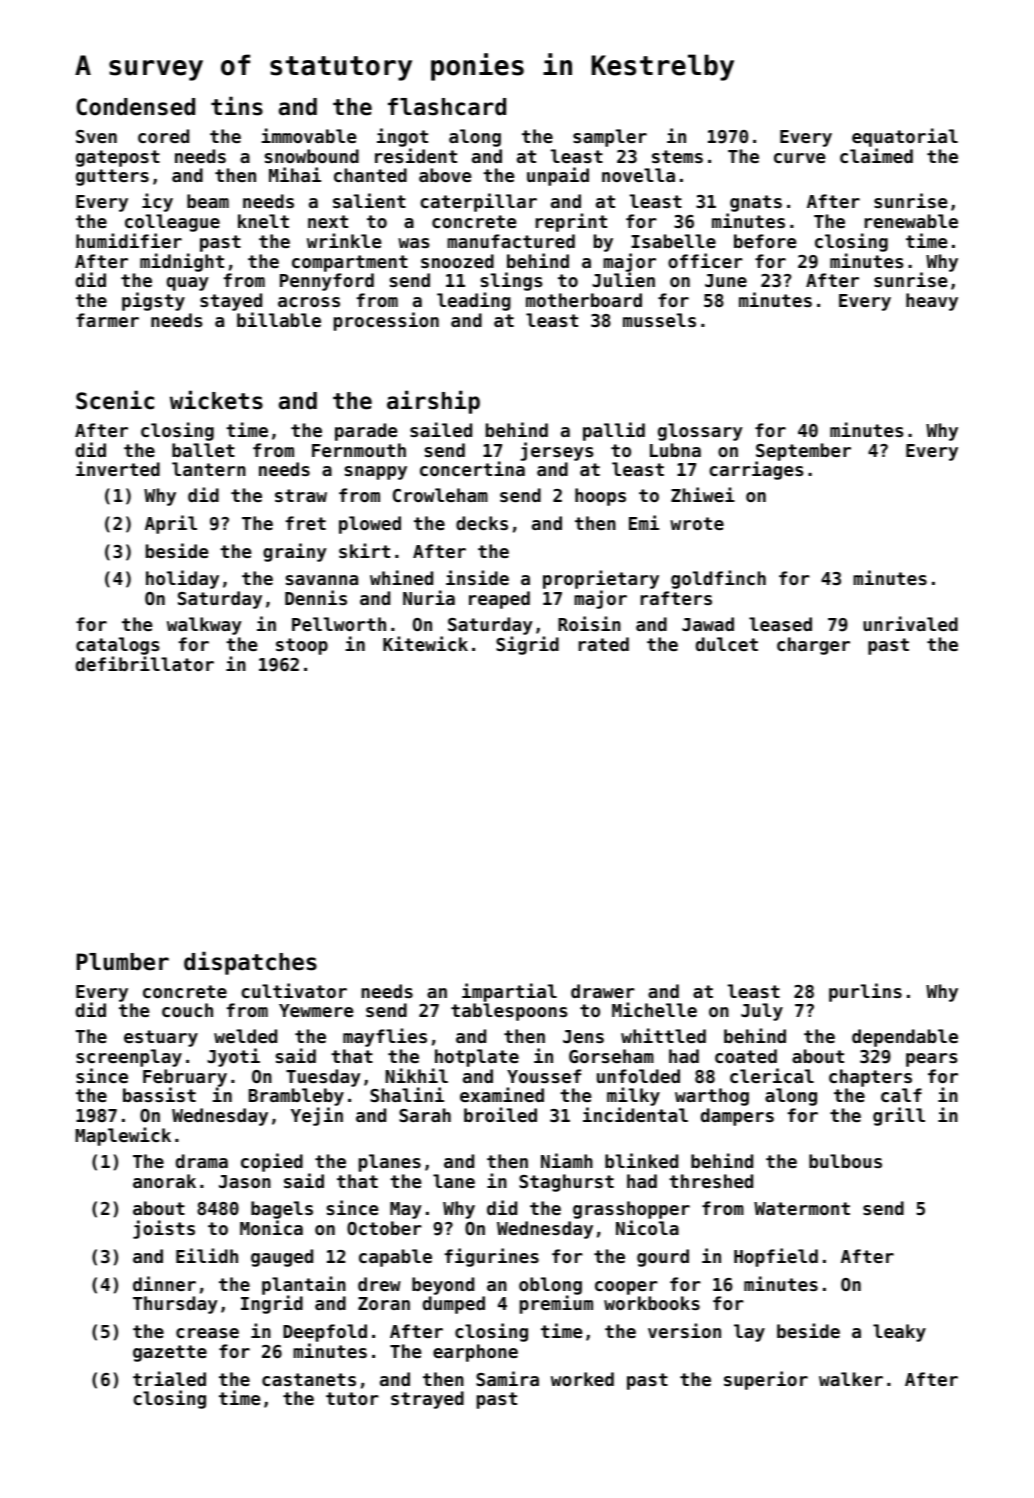 This image has width=1034, height=1498. I want to click on stoop, so click(302, 646).
